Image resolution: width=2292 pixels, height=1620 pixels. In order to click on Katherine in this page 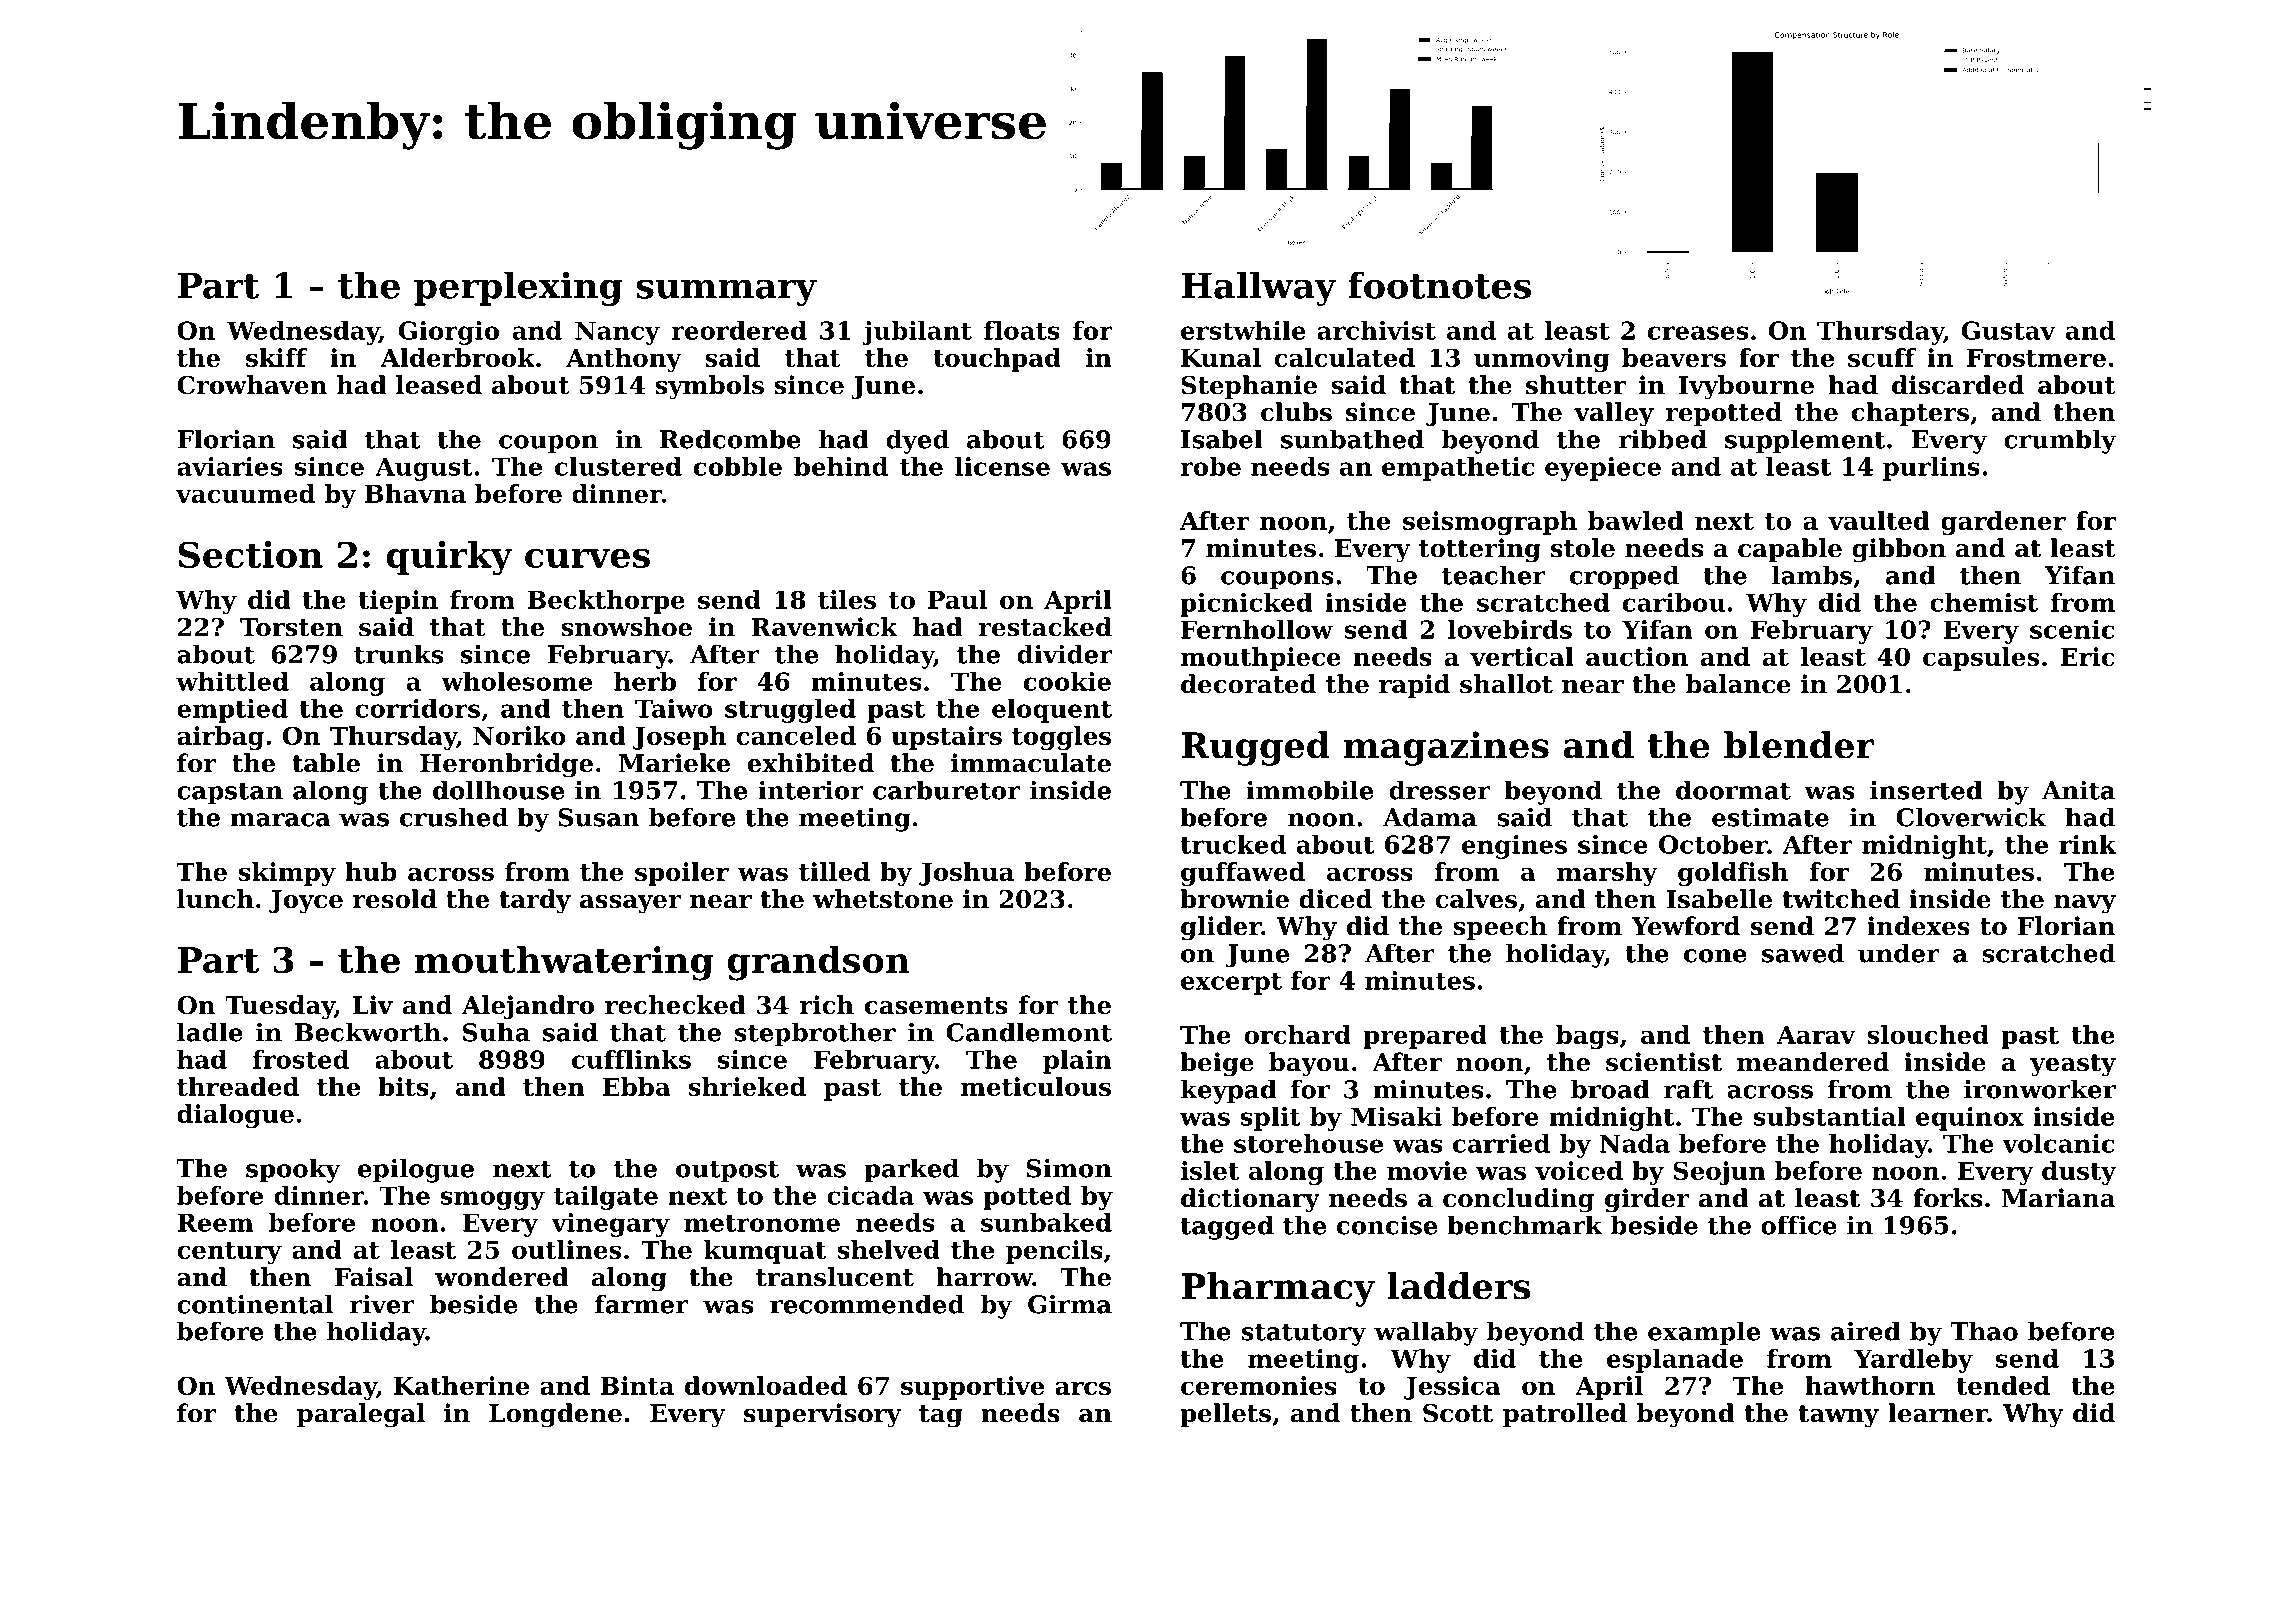, I will do `click(461, 1385)`.
